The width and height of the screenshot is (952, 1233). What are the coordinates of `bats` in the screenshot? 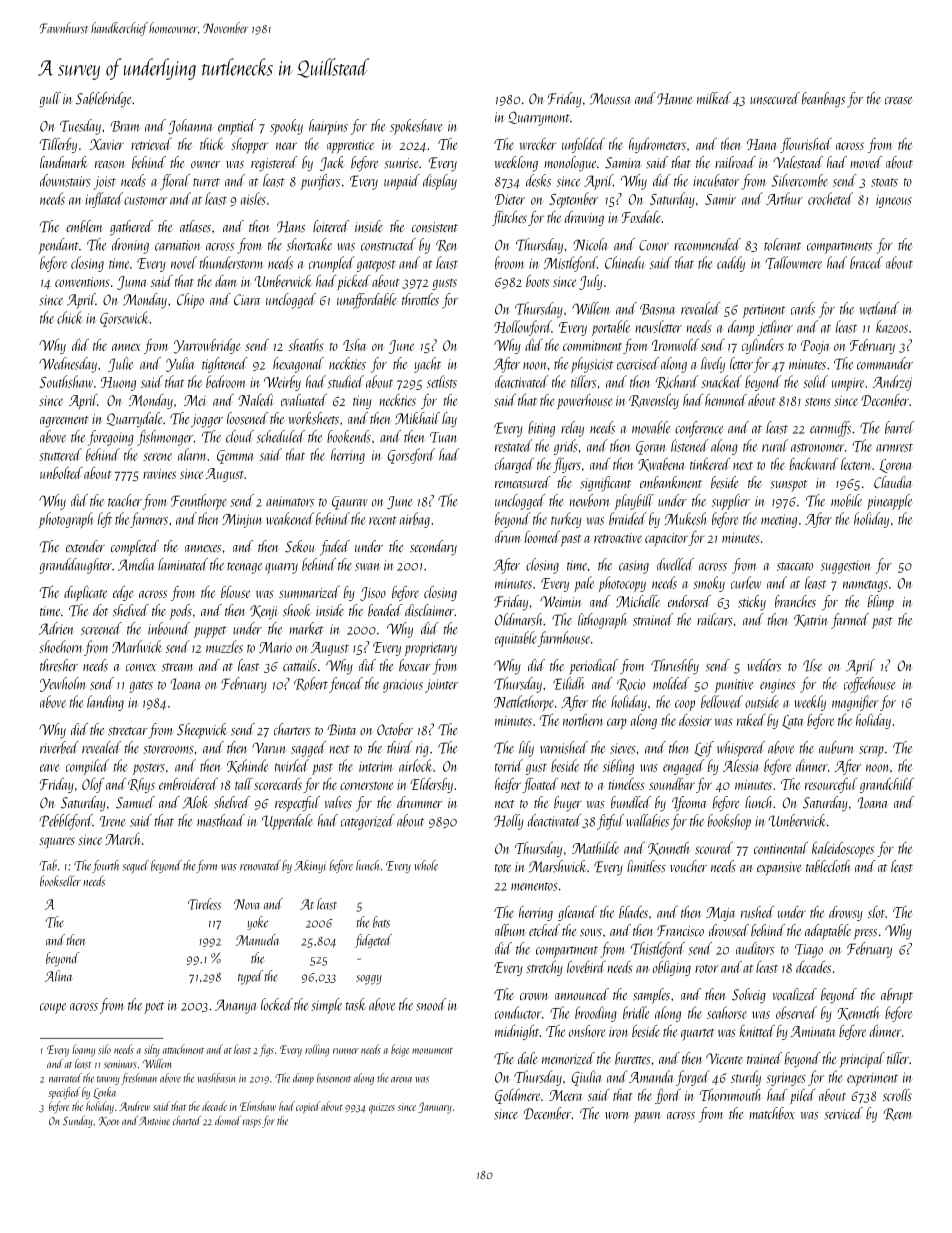 It's located at (381, 922).
